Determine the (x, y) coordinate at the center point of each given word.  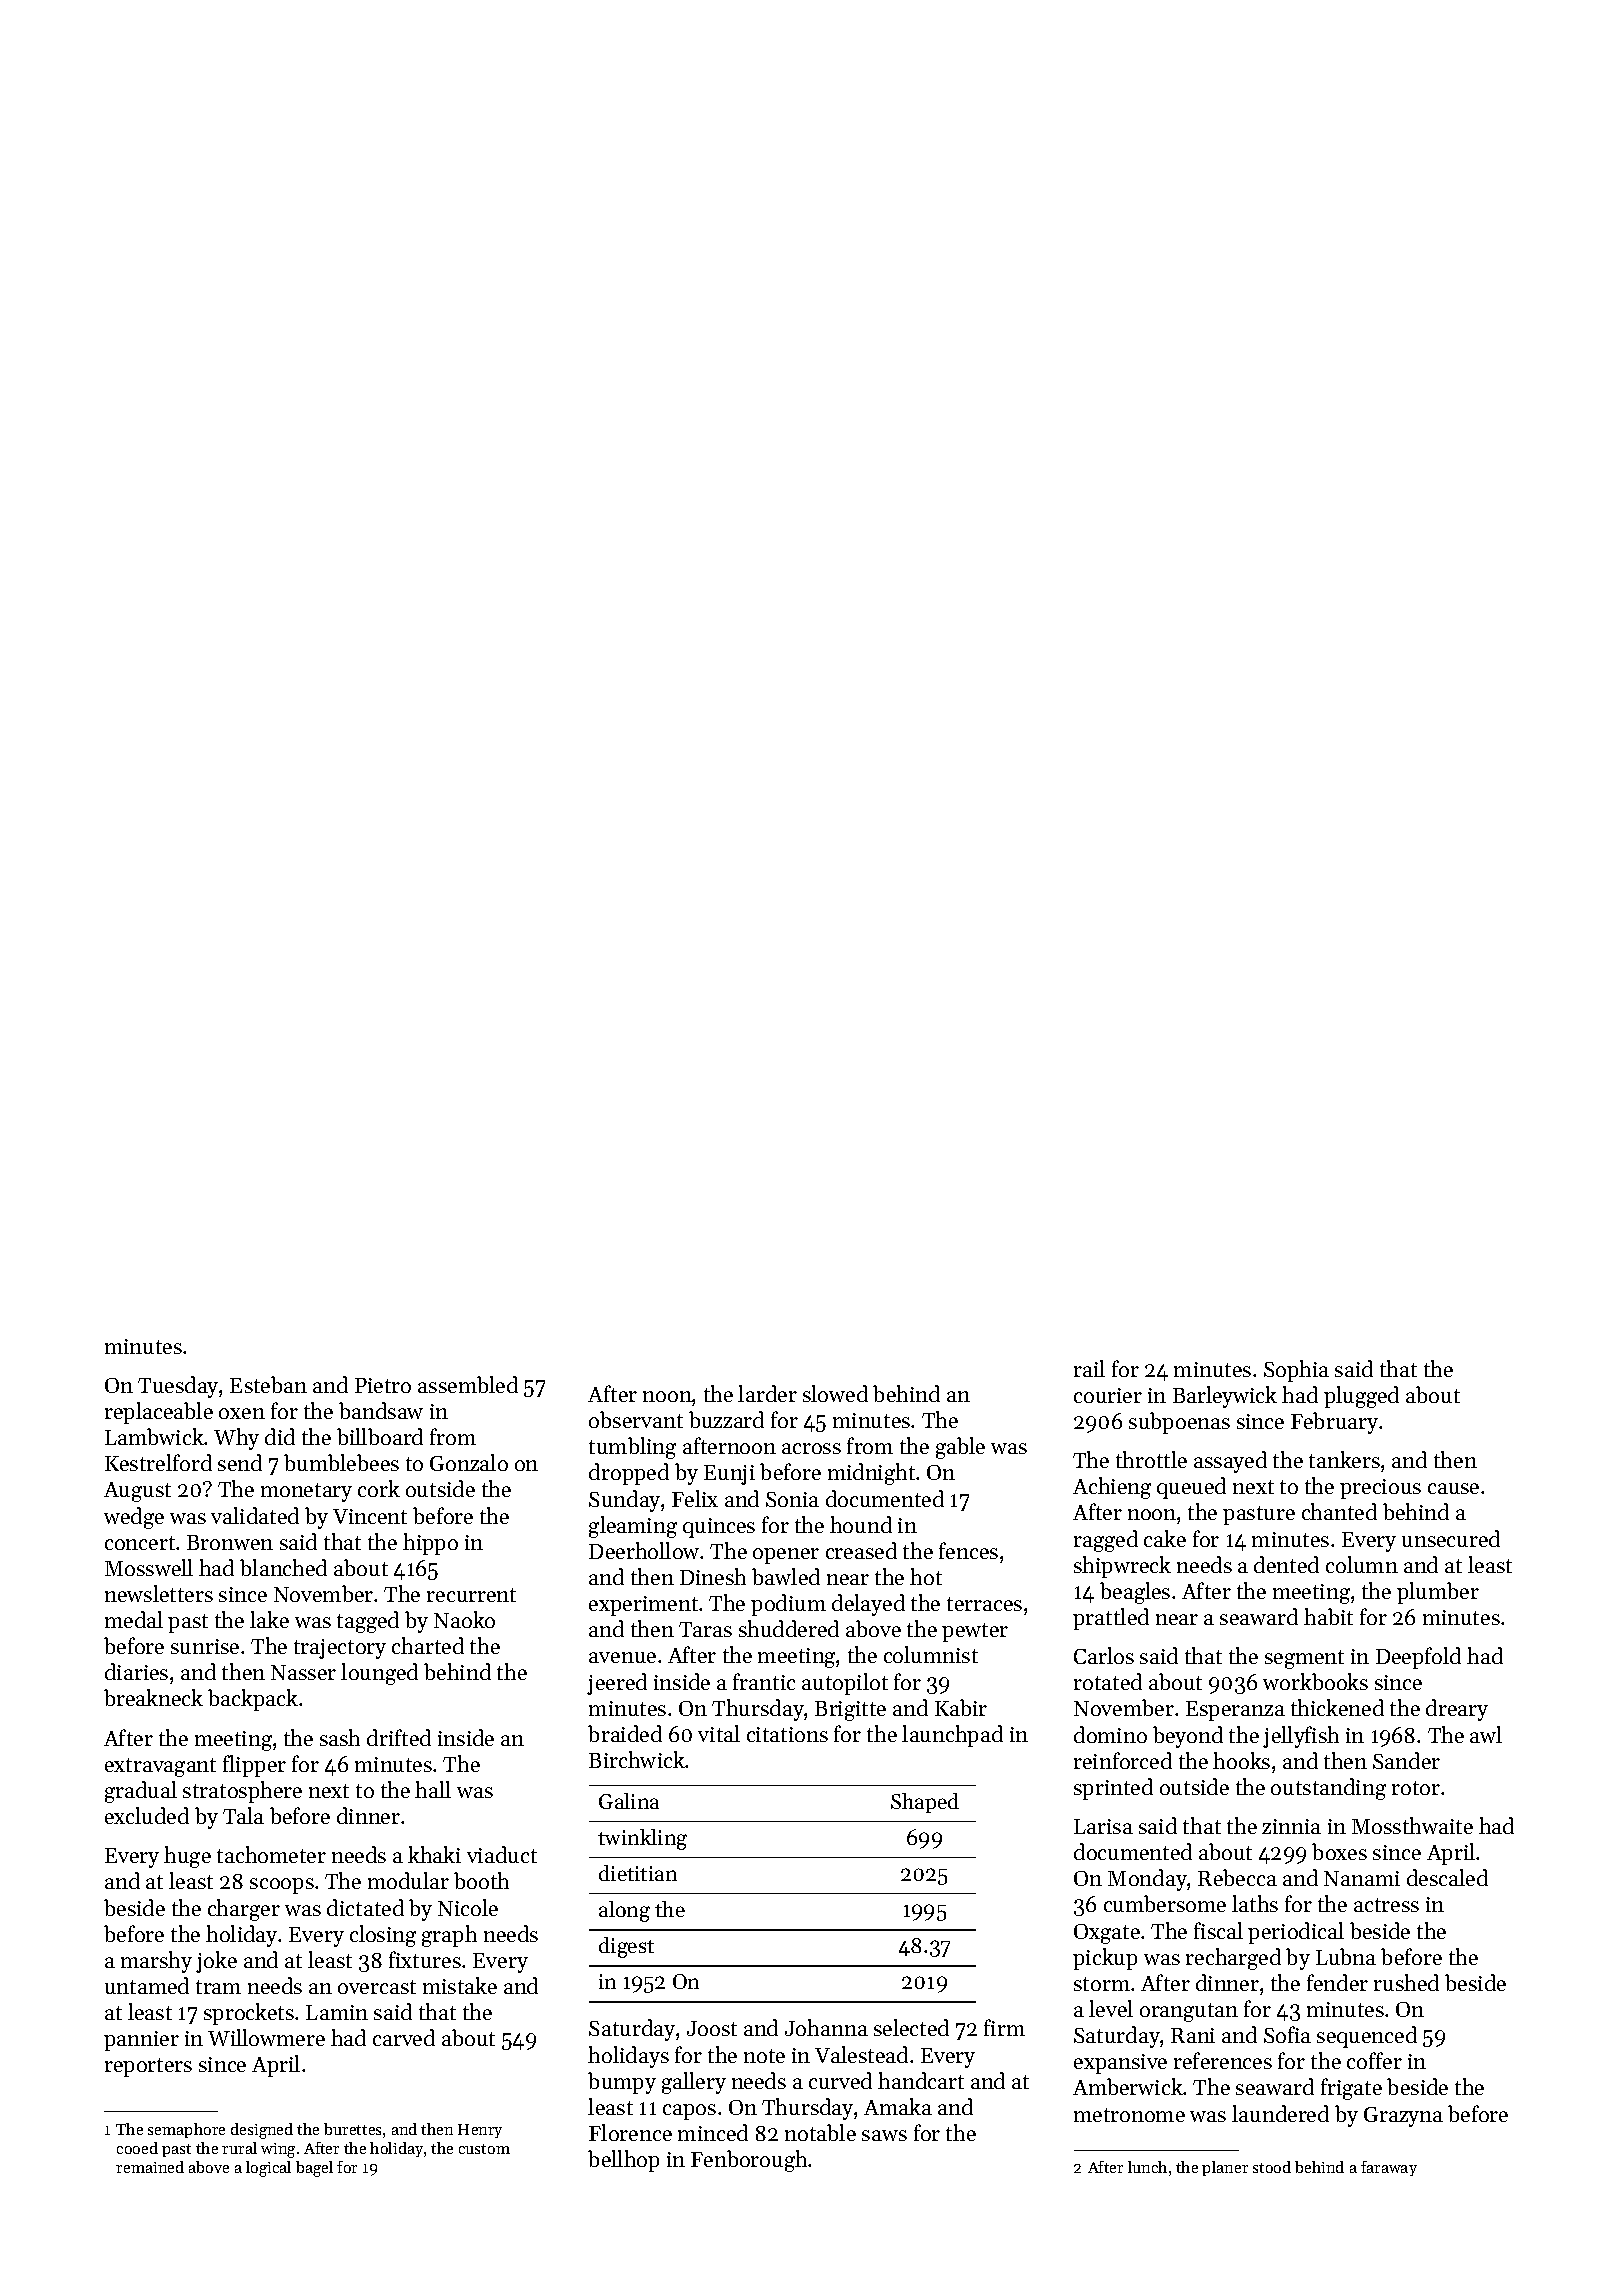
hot (926, 1576)
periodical (1296, 1933)
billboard (380, 1436)
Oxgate (1107, 1934)
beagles (1135, 1593)
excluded (147, 1815)
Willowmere (266, 2037)
